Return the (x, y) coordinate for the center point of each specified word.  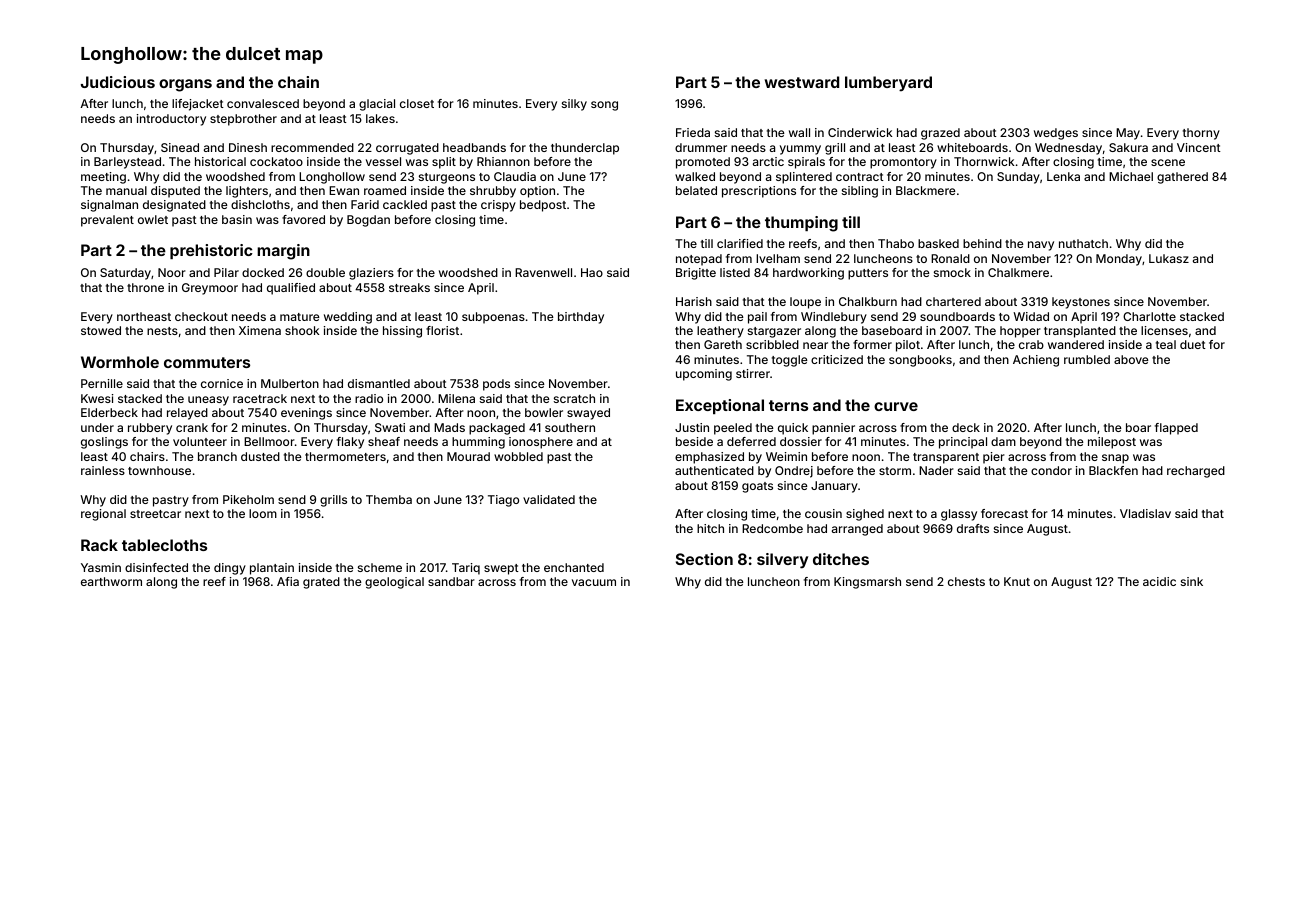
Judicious (118, 82)
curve (896, 406)
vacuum (594, 582)
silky (574, 105)
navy (1041, 246)
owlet (153, 219)
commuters (207, 362)
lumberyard (888, 84)
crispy (498, 206)
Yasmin (101, 567)
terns (788, 405)
